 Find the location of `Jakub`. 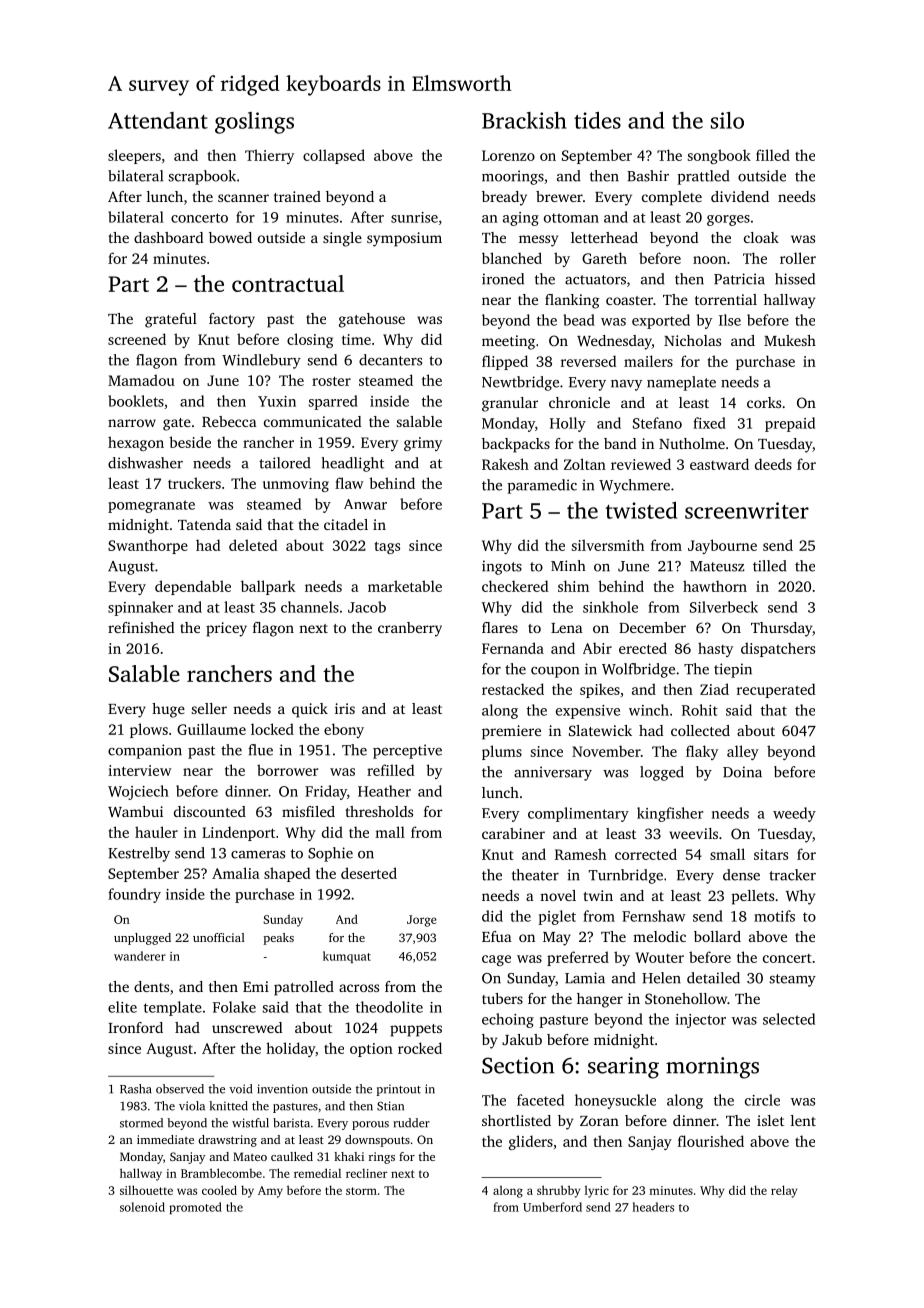

Jakub is located at coordinates (522, 1039).
